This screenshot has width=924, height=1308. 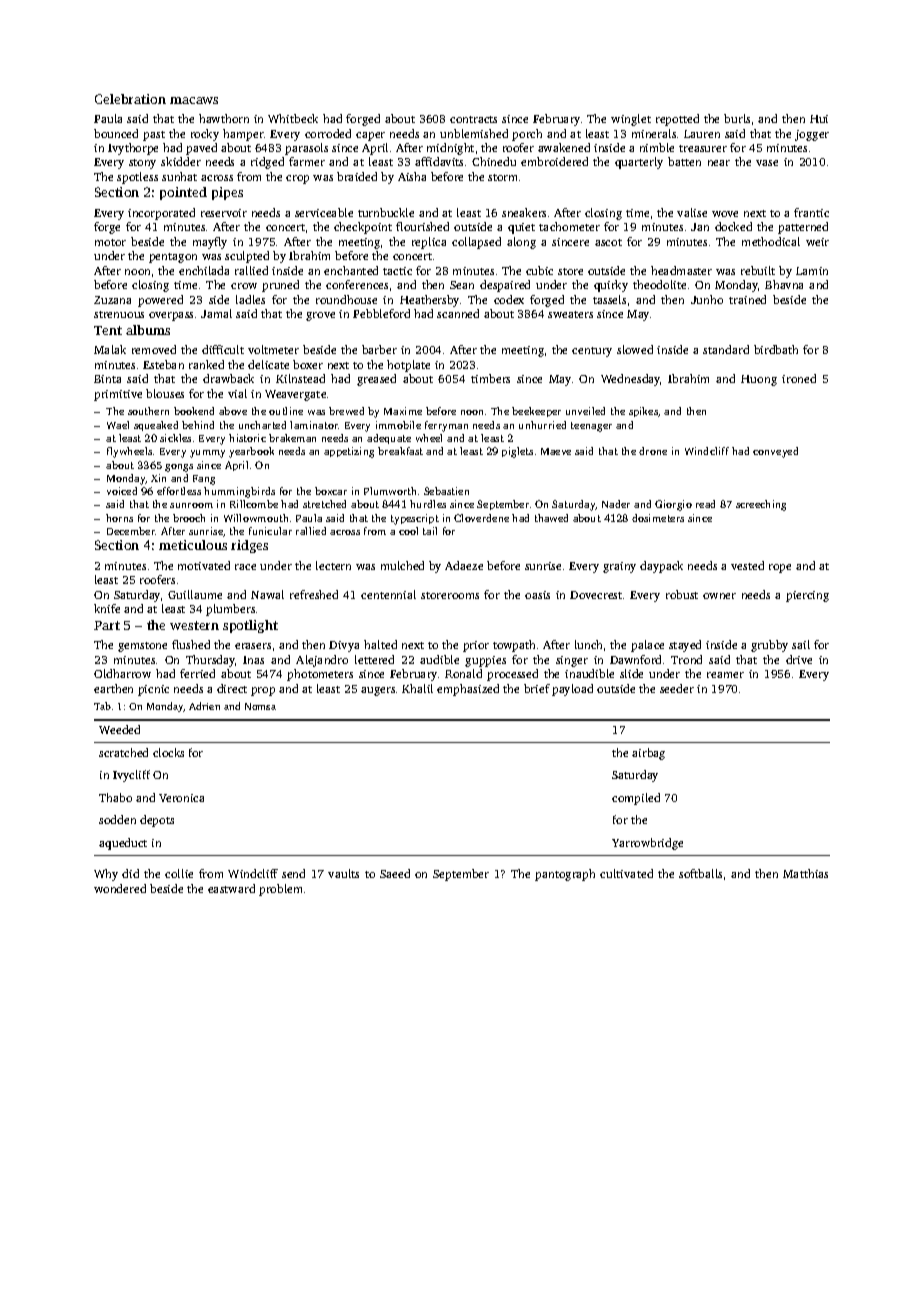 I want to click on Matthias, so click(x=805, y=873).
